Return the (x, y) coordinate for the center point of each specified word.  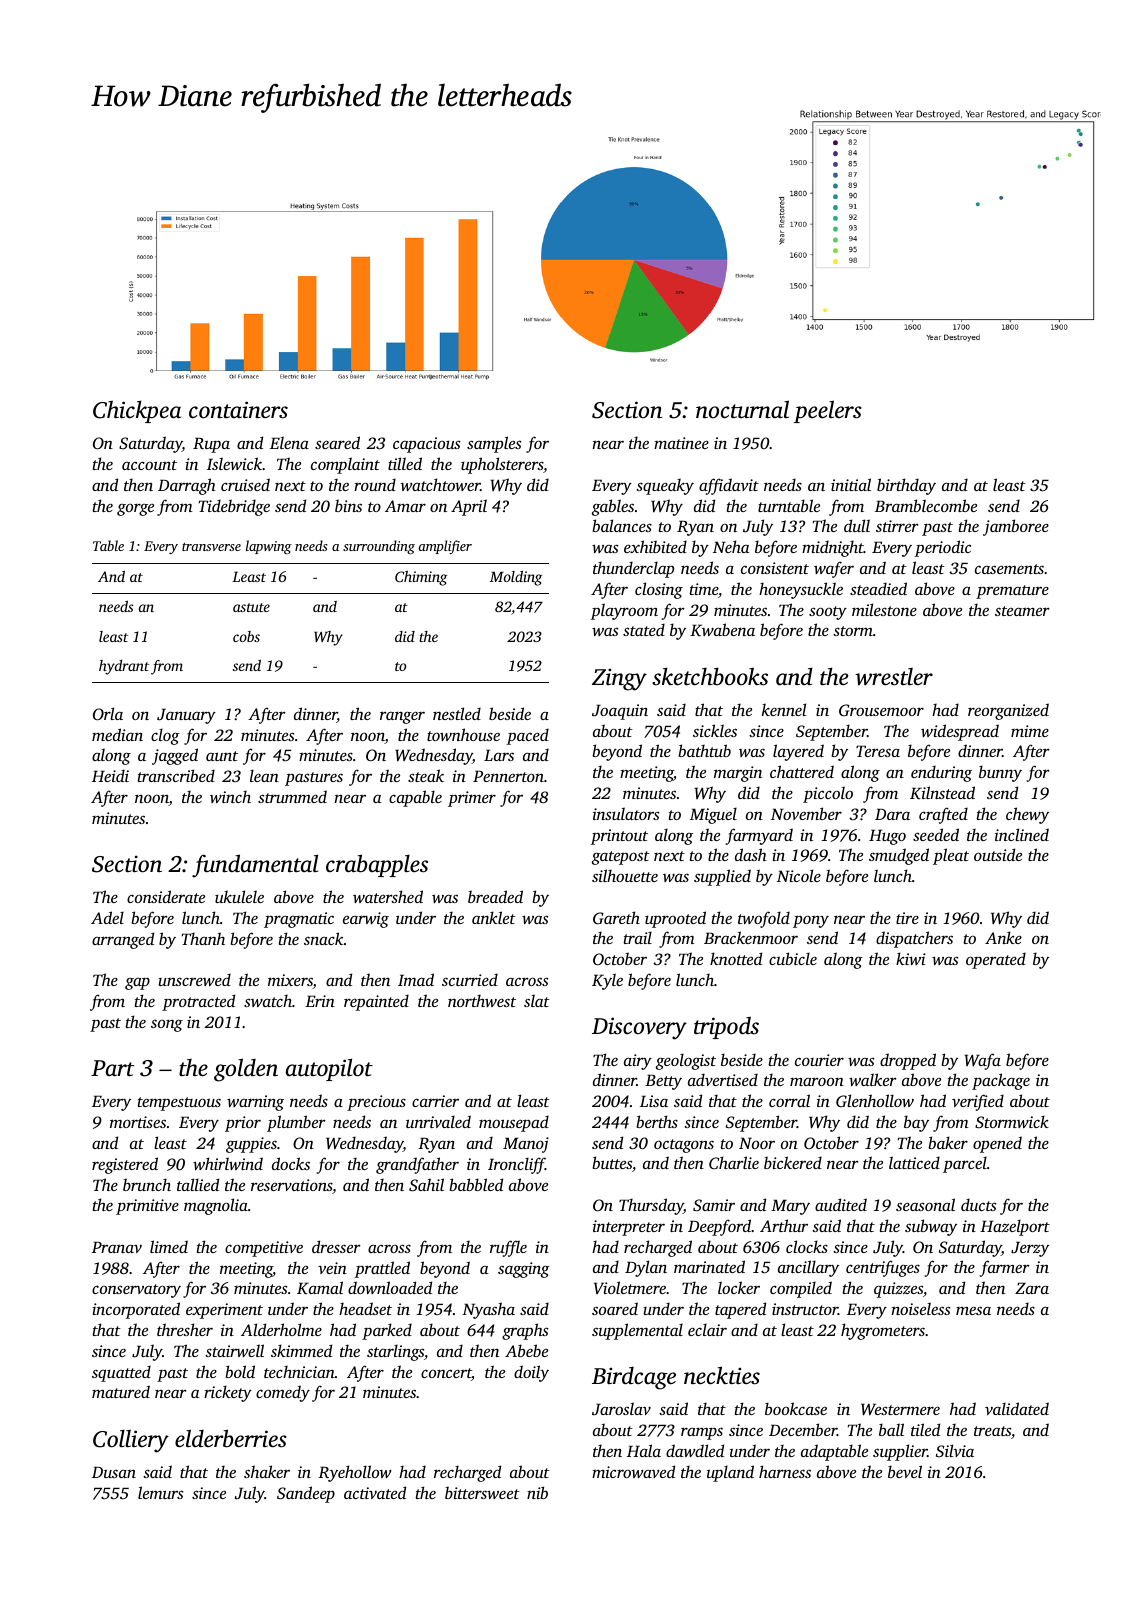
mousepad (514, 1123)
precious (376, 1103)
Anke (1003, 937)
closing (659, 590)
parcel (965, 1164)
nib (537, 1492)
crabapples (377, 865)
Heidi (110, 775)
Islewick (234, 463)
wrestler (894, 677)
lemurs (160, 1492)
